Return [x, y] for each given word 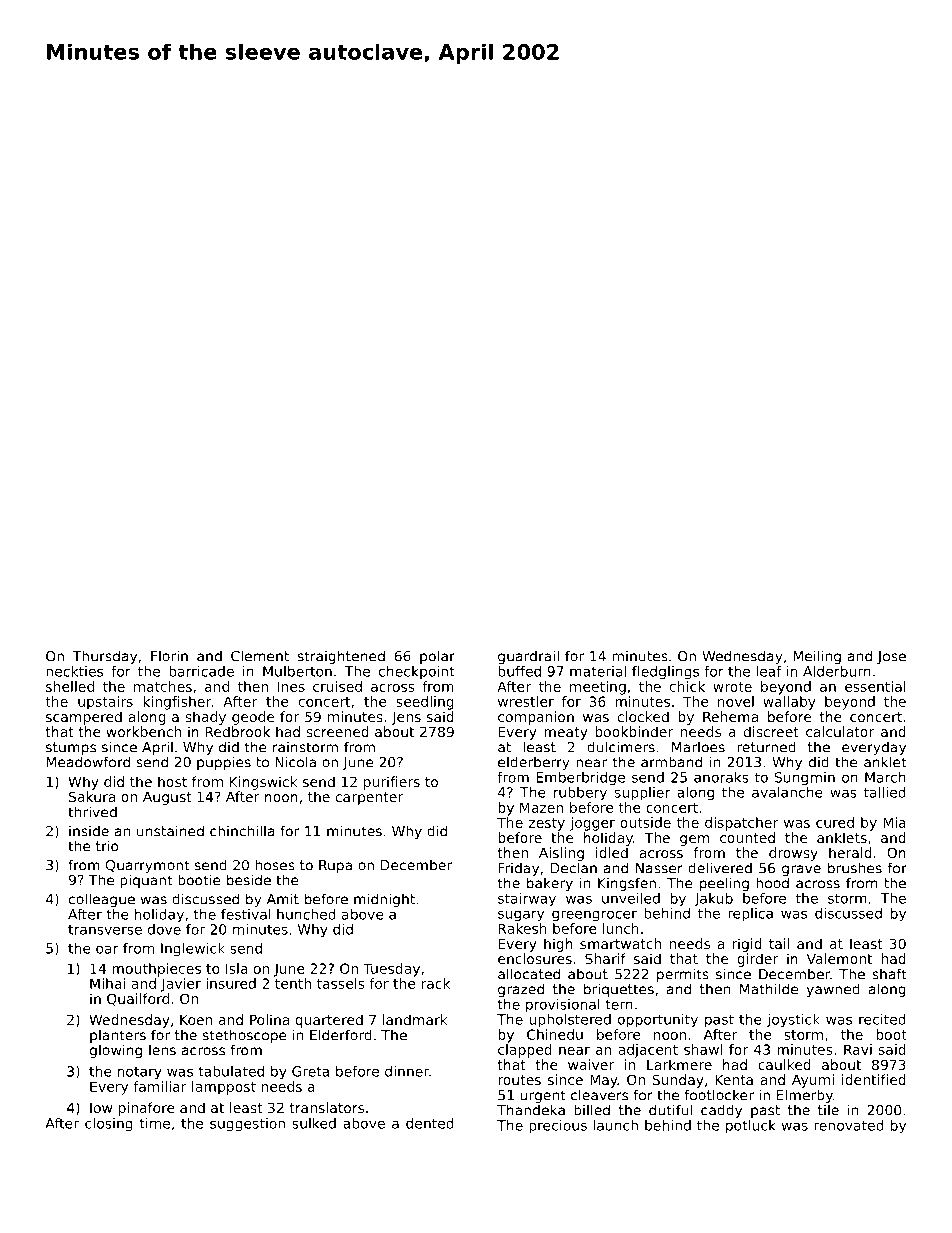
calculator [840, 731]
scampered [84, 718]
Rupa [335, 866]
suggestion [247, 1125]
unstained [170, 831]
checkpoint [417, 673]
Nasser [659, 868]
